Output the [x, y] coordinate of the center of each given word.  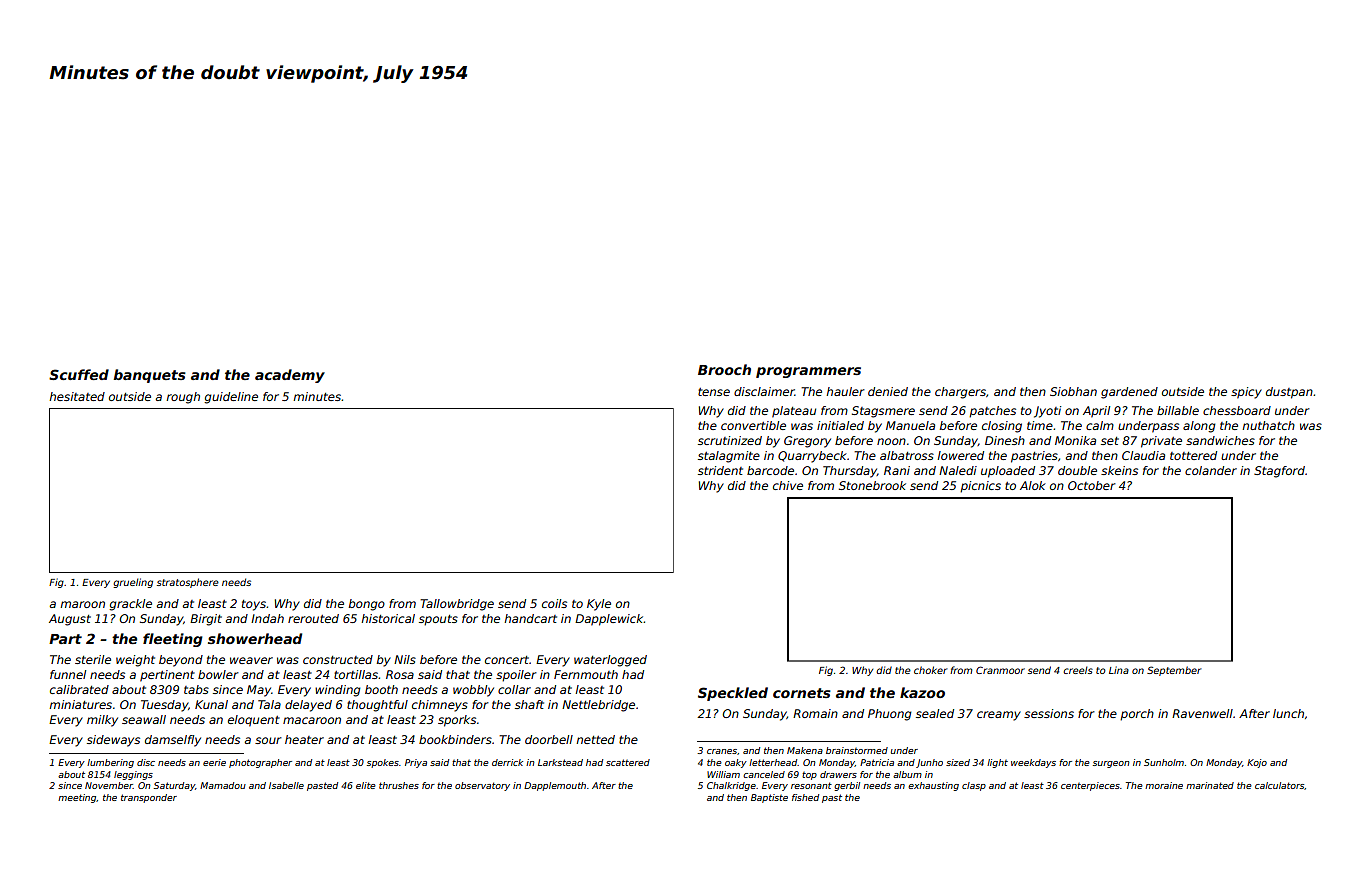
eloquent [254, 721]
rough [183, 398]
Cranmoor [1000, 670]
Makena [805, 750]
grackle [130, 605]
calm [1100, 425]
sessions [1049, 713]
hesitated [77, 396]
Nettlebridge [598, 706]
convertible [753, 425]
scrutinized [730, 440]
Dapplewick [609, 620]
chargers [960, 393]
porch [1137, 715]
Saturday [174, 786]
